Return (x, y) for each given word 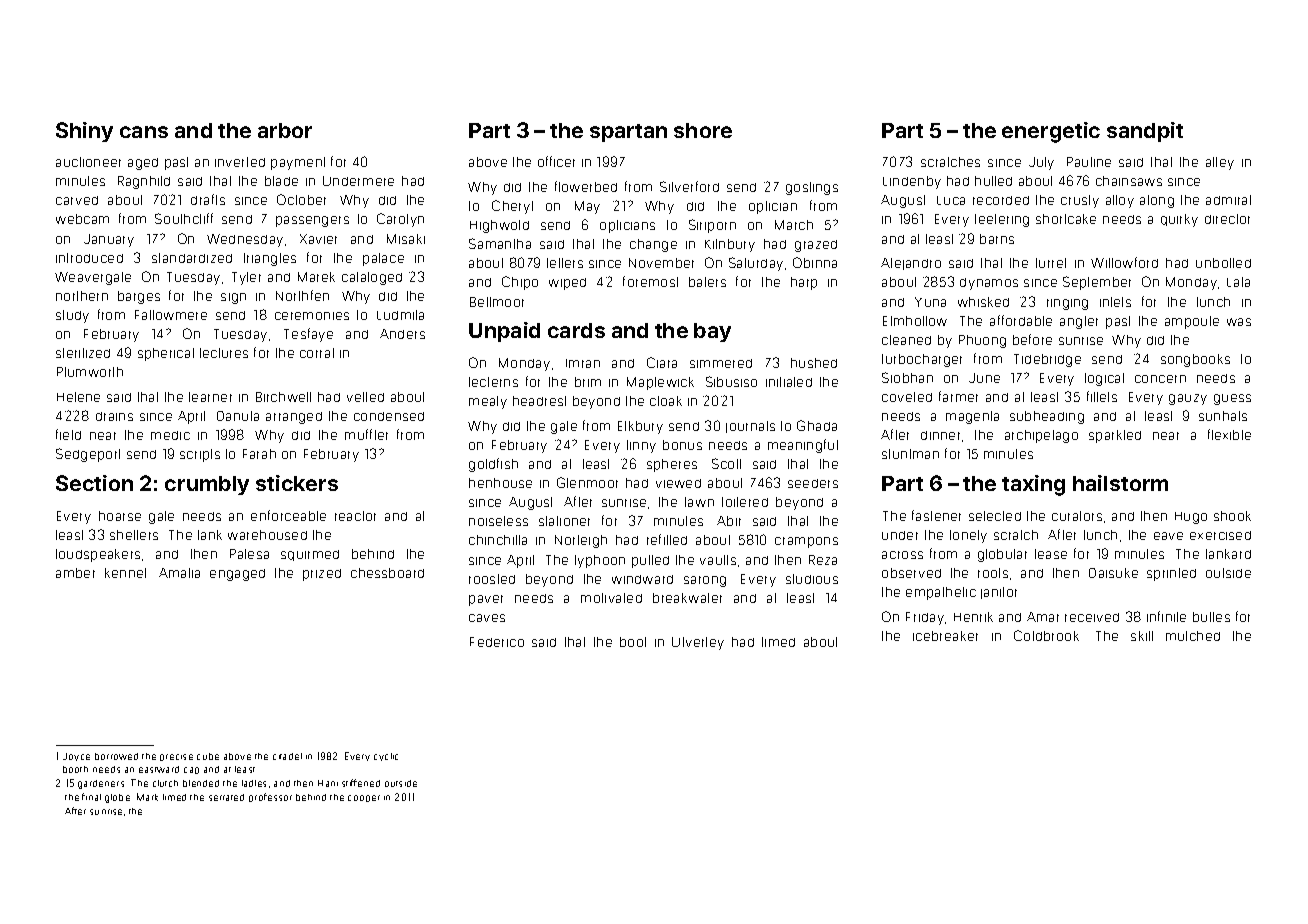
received (1092, 617)
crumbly (207, 485)
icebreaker (945, 636)
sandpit (1145, 132)
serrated (226, 797)
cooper (364, 798)
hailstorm (1120, 483)
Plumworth (90, 372)
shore (703, 130)
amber (75, 573)
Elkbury (640, 427)
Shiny (84, 132)
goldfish (493, 465)
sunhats (1223, 416)
